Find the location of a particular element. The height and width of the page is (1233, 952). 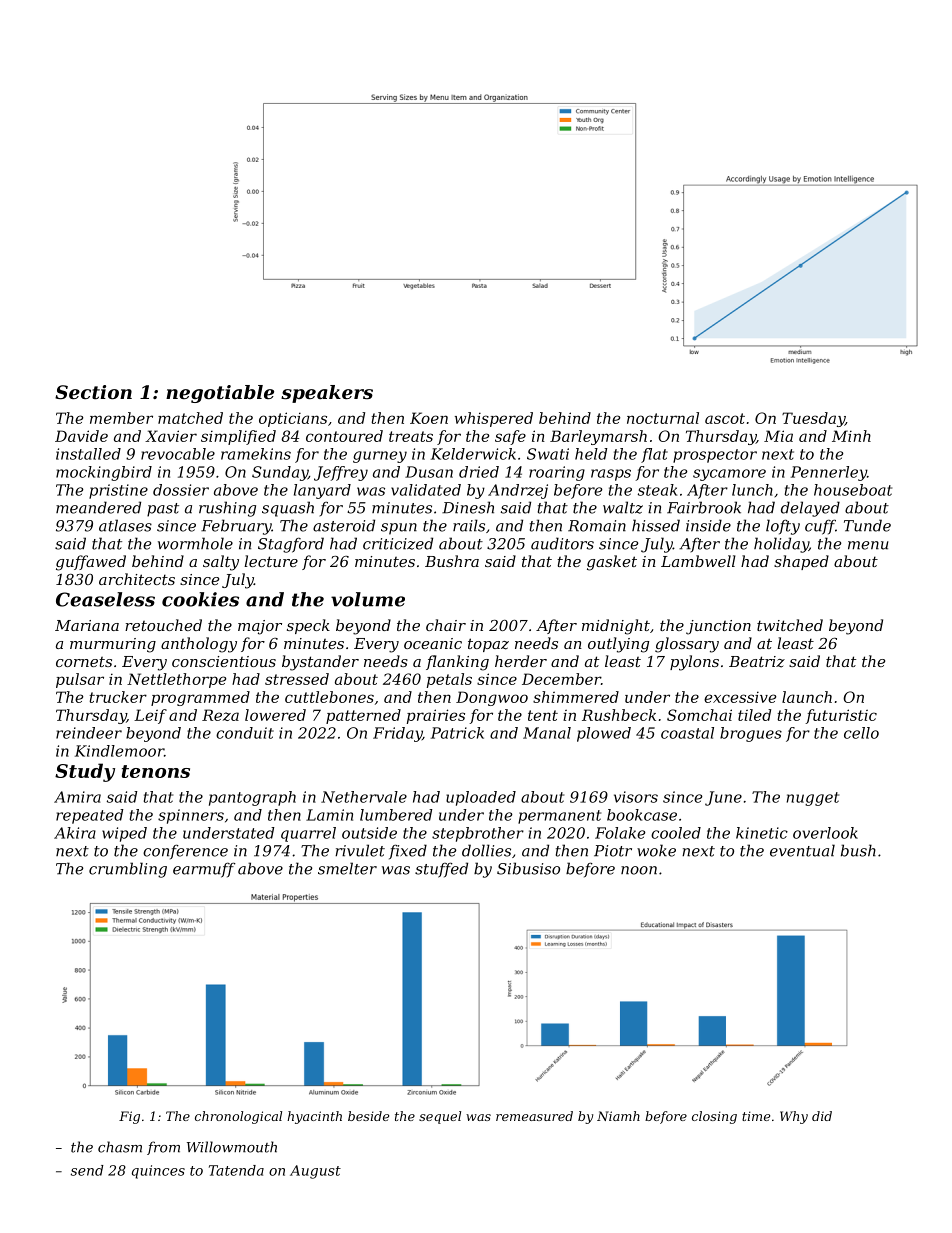

Sibusiso is located at coordinates (528, 868).
